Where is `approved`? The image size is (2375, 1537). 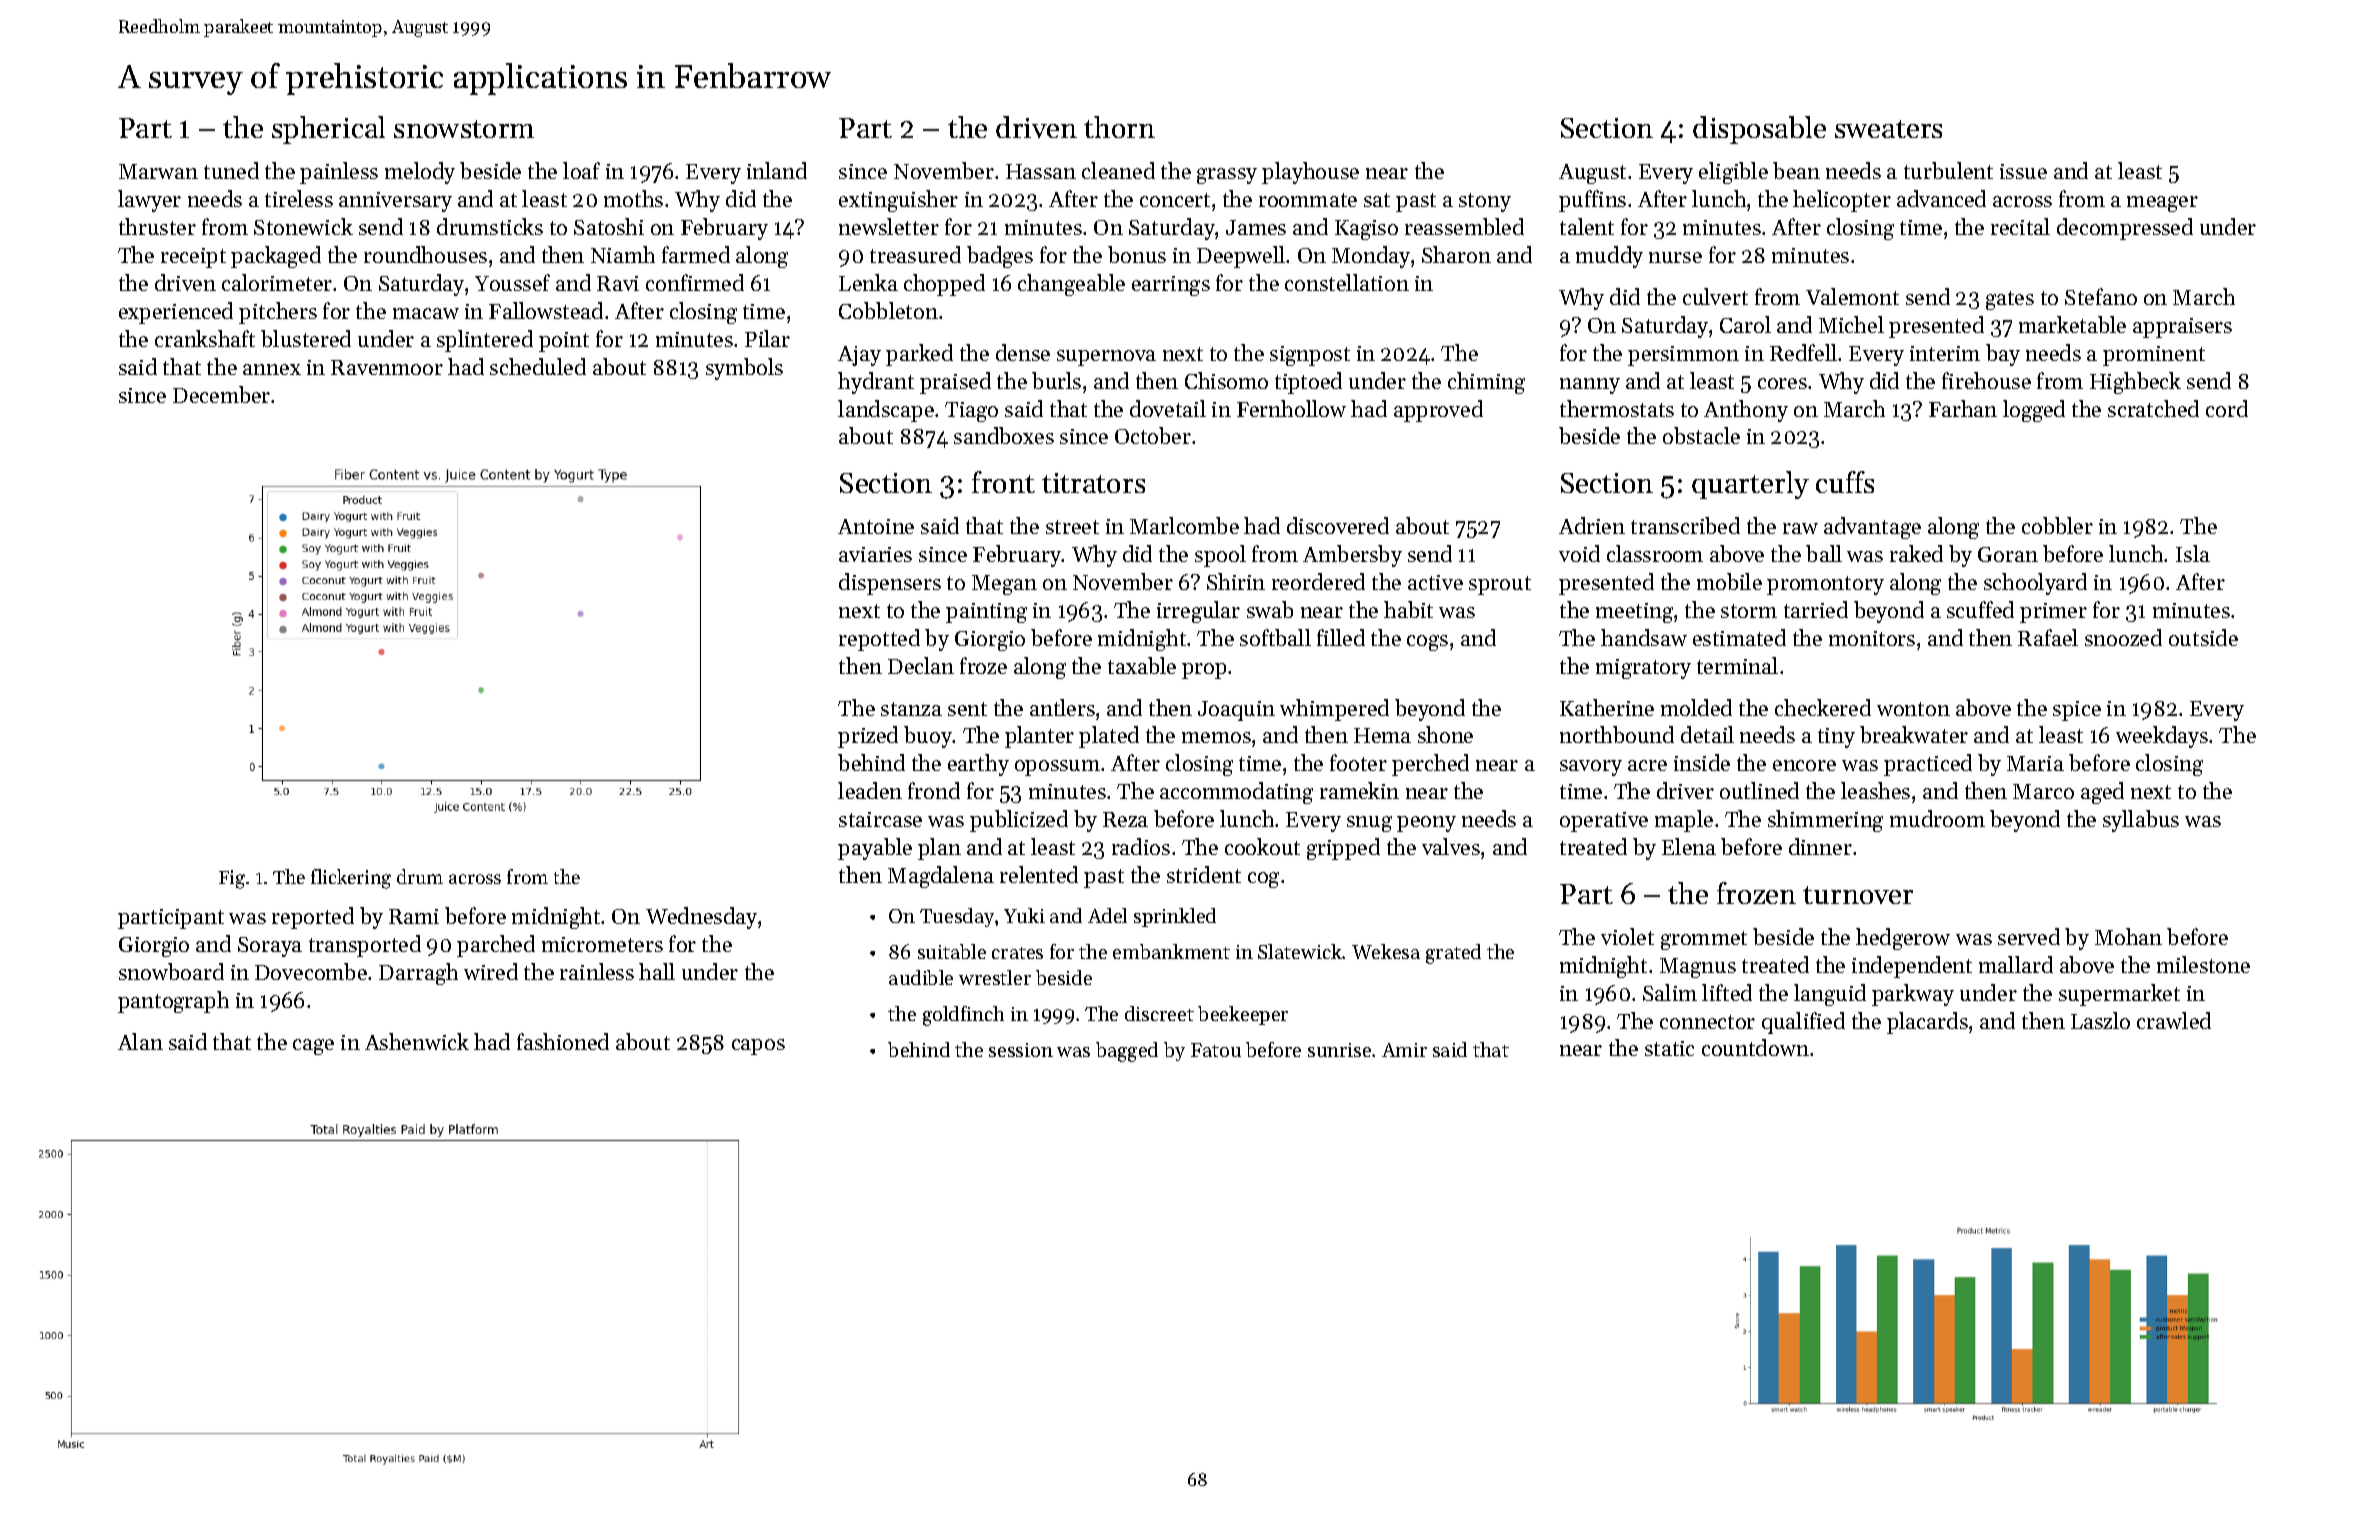 approved is located at coordinates (1438, 411).
